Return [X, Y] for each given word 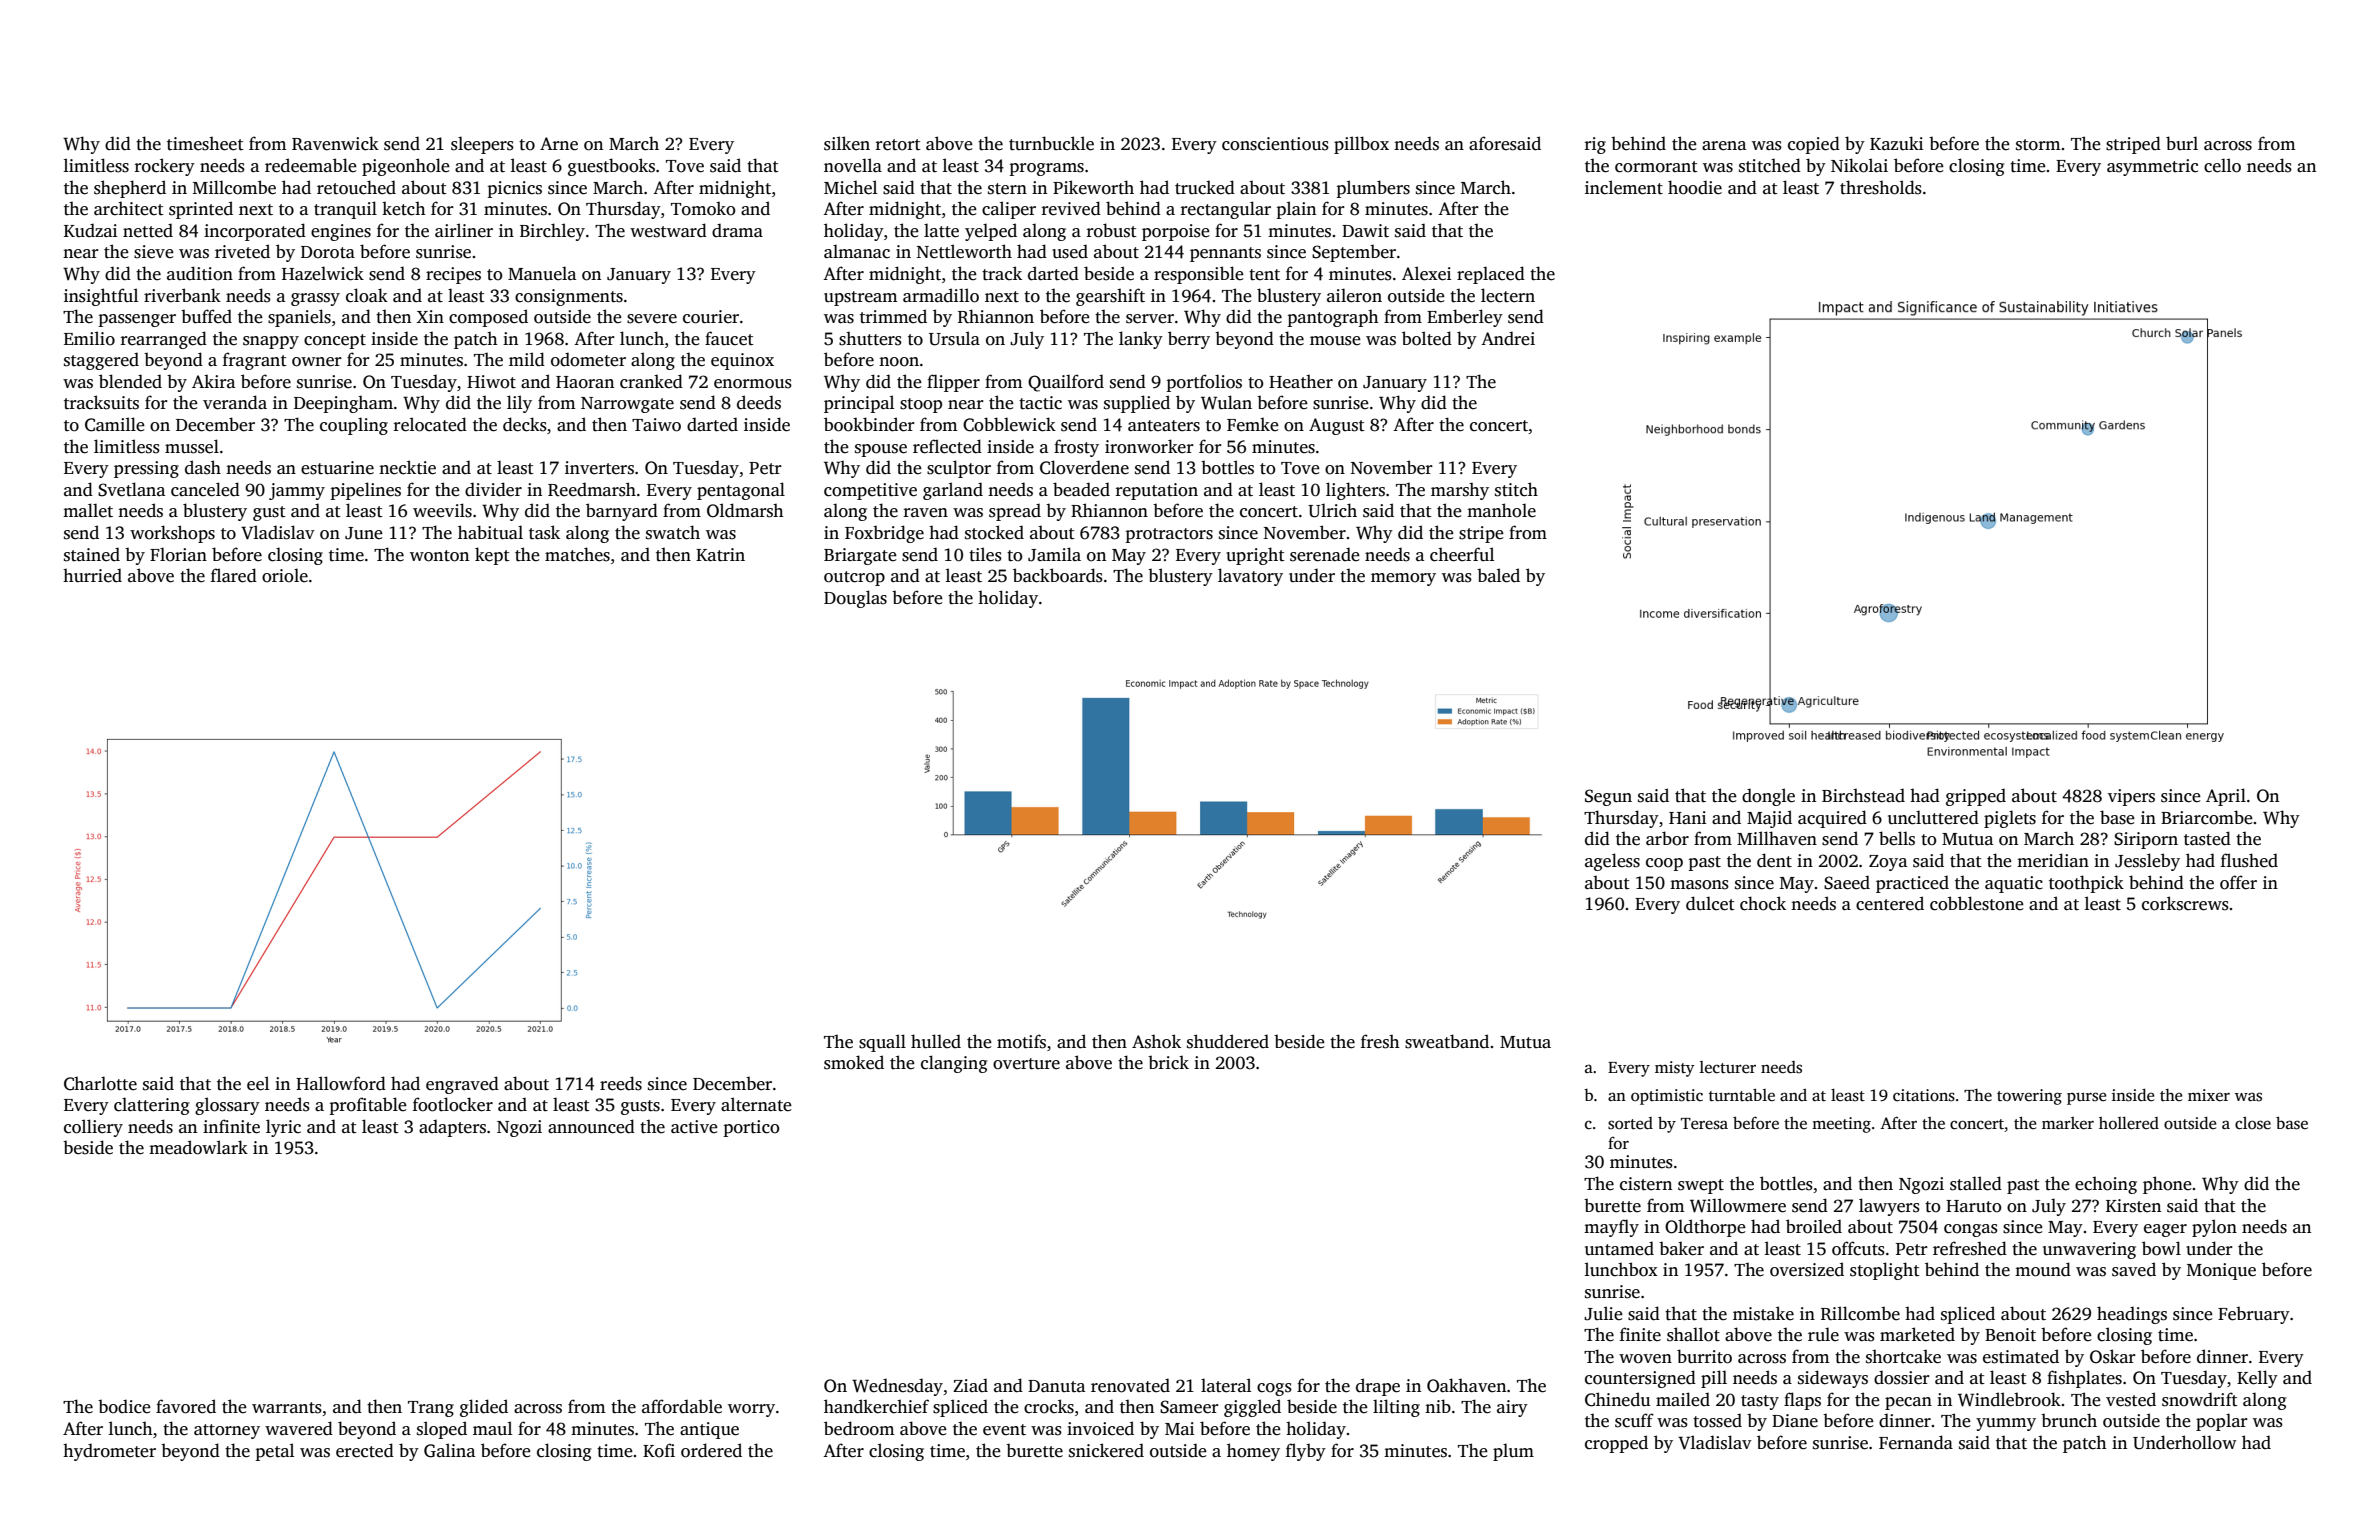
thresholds [1881, 187]
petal [274, 1452]
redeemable [311, 165]
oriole [285, 575]
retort [898, 145]
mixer [2209, 1095]
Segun [1608, 797]
